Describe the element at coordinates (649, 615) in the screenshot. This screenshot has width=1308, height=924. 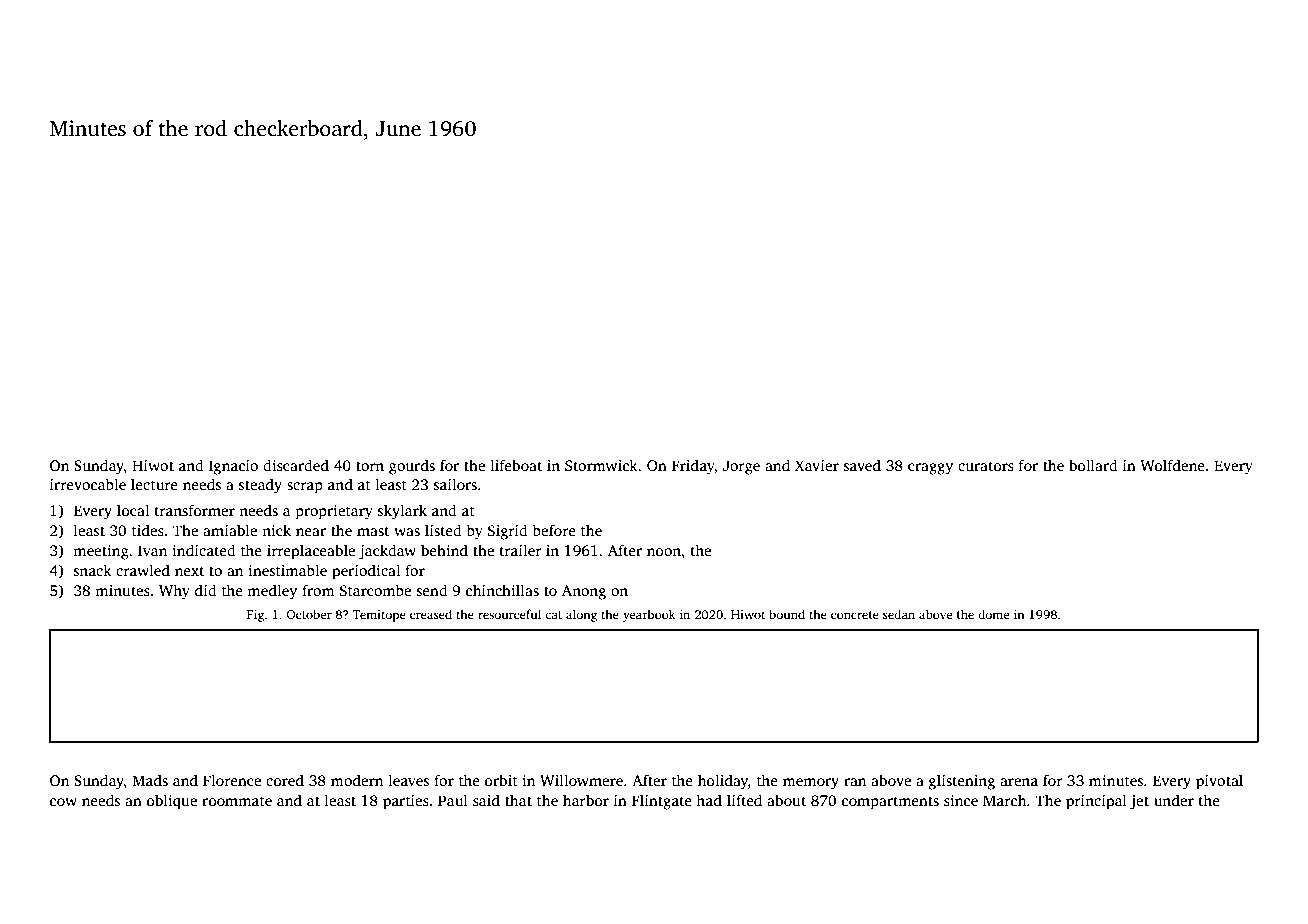
I see `yearbook` at that location.
